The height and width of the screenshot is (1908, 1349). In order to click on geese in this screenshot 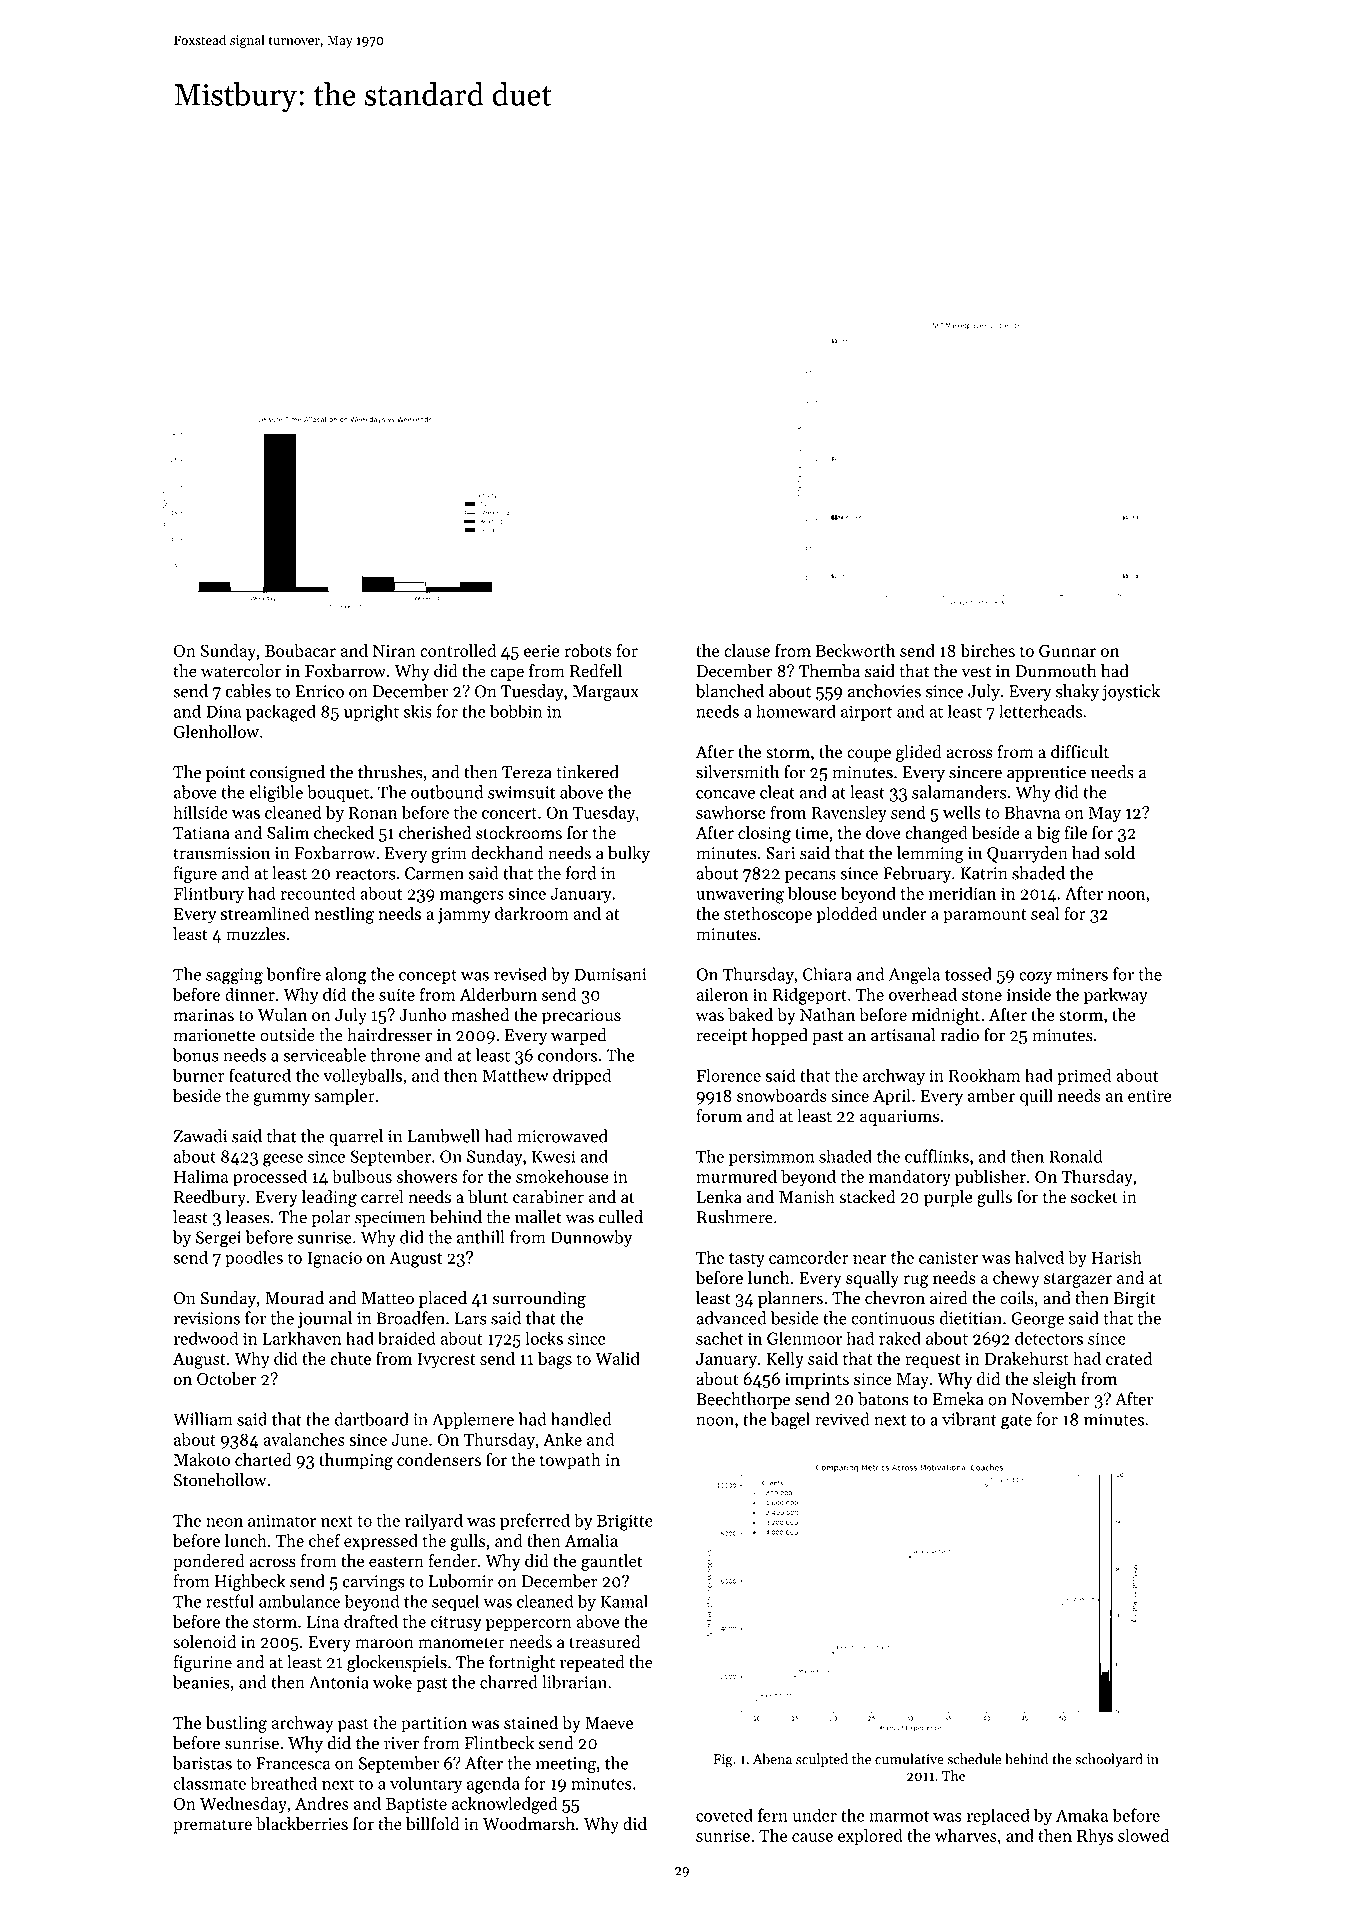, I will do `click(283, 1160)`.
